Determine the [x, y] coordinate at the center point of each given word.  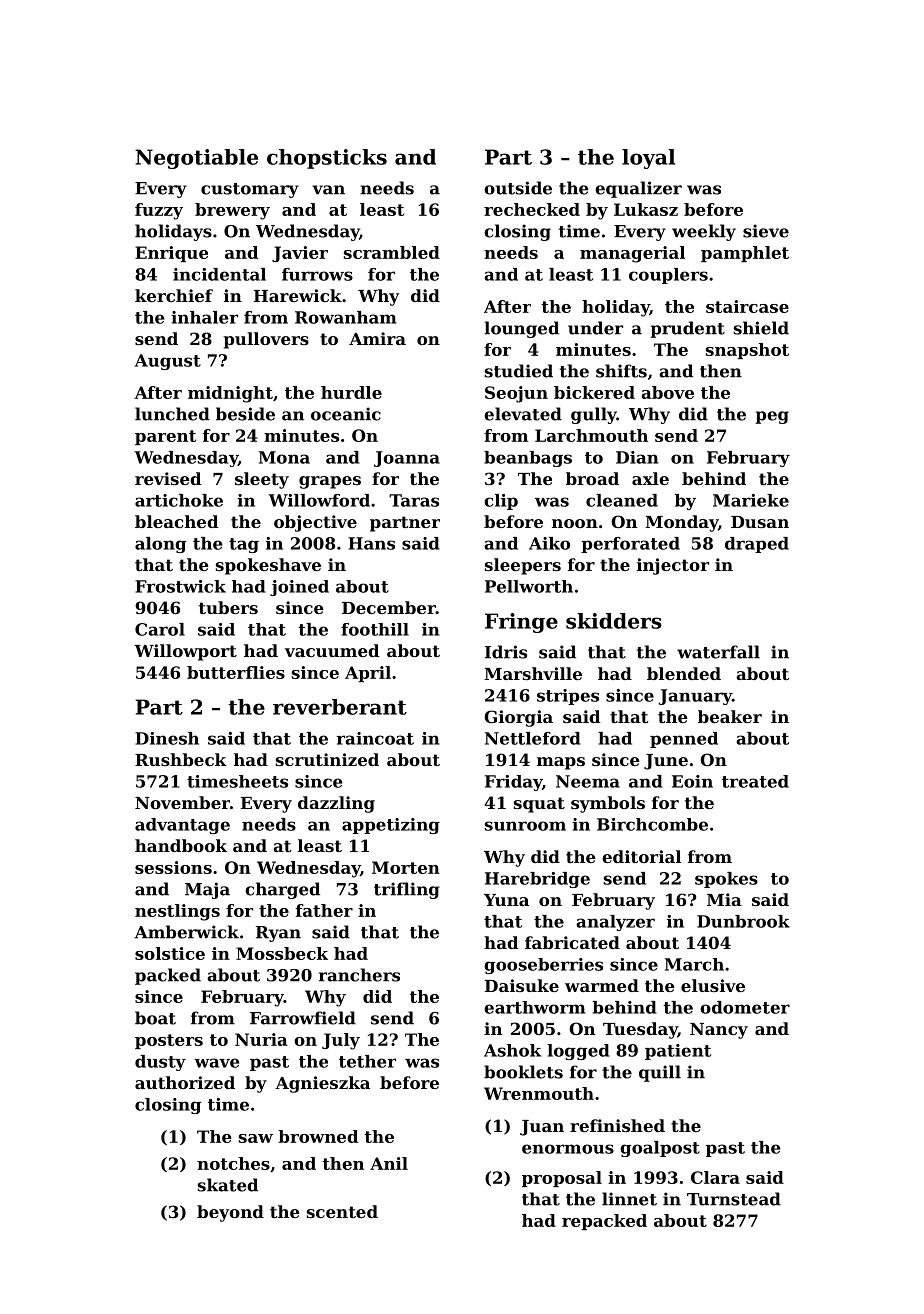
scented [342, 1211]
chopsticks [327, 159]
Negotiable [196, 159]
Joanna [407, 459]
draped [757, 545]
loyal [648, 159]
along [160, 545]
